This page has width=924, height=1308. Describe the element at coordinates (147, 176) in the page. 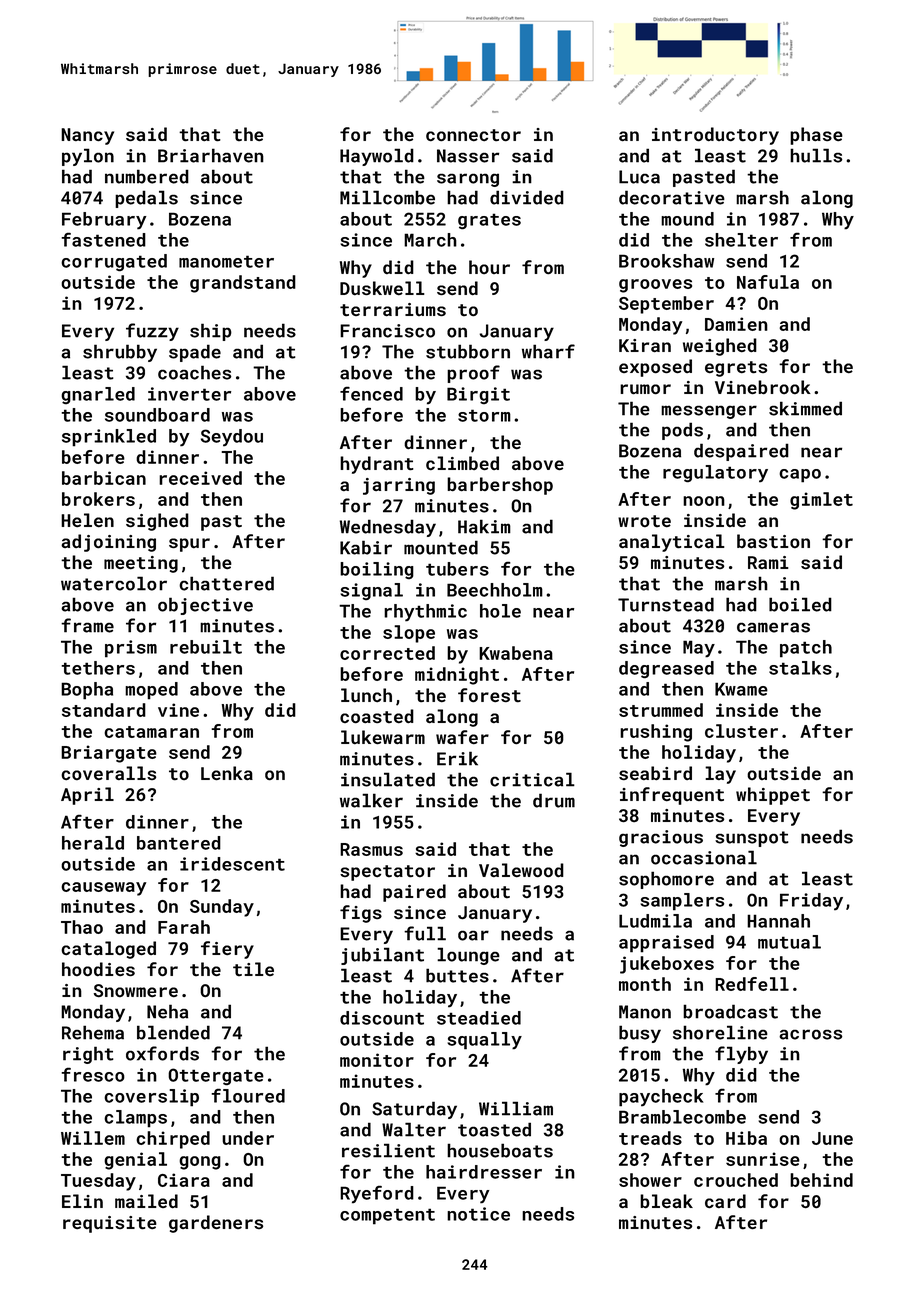

I see `numbered` at that location.
